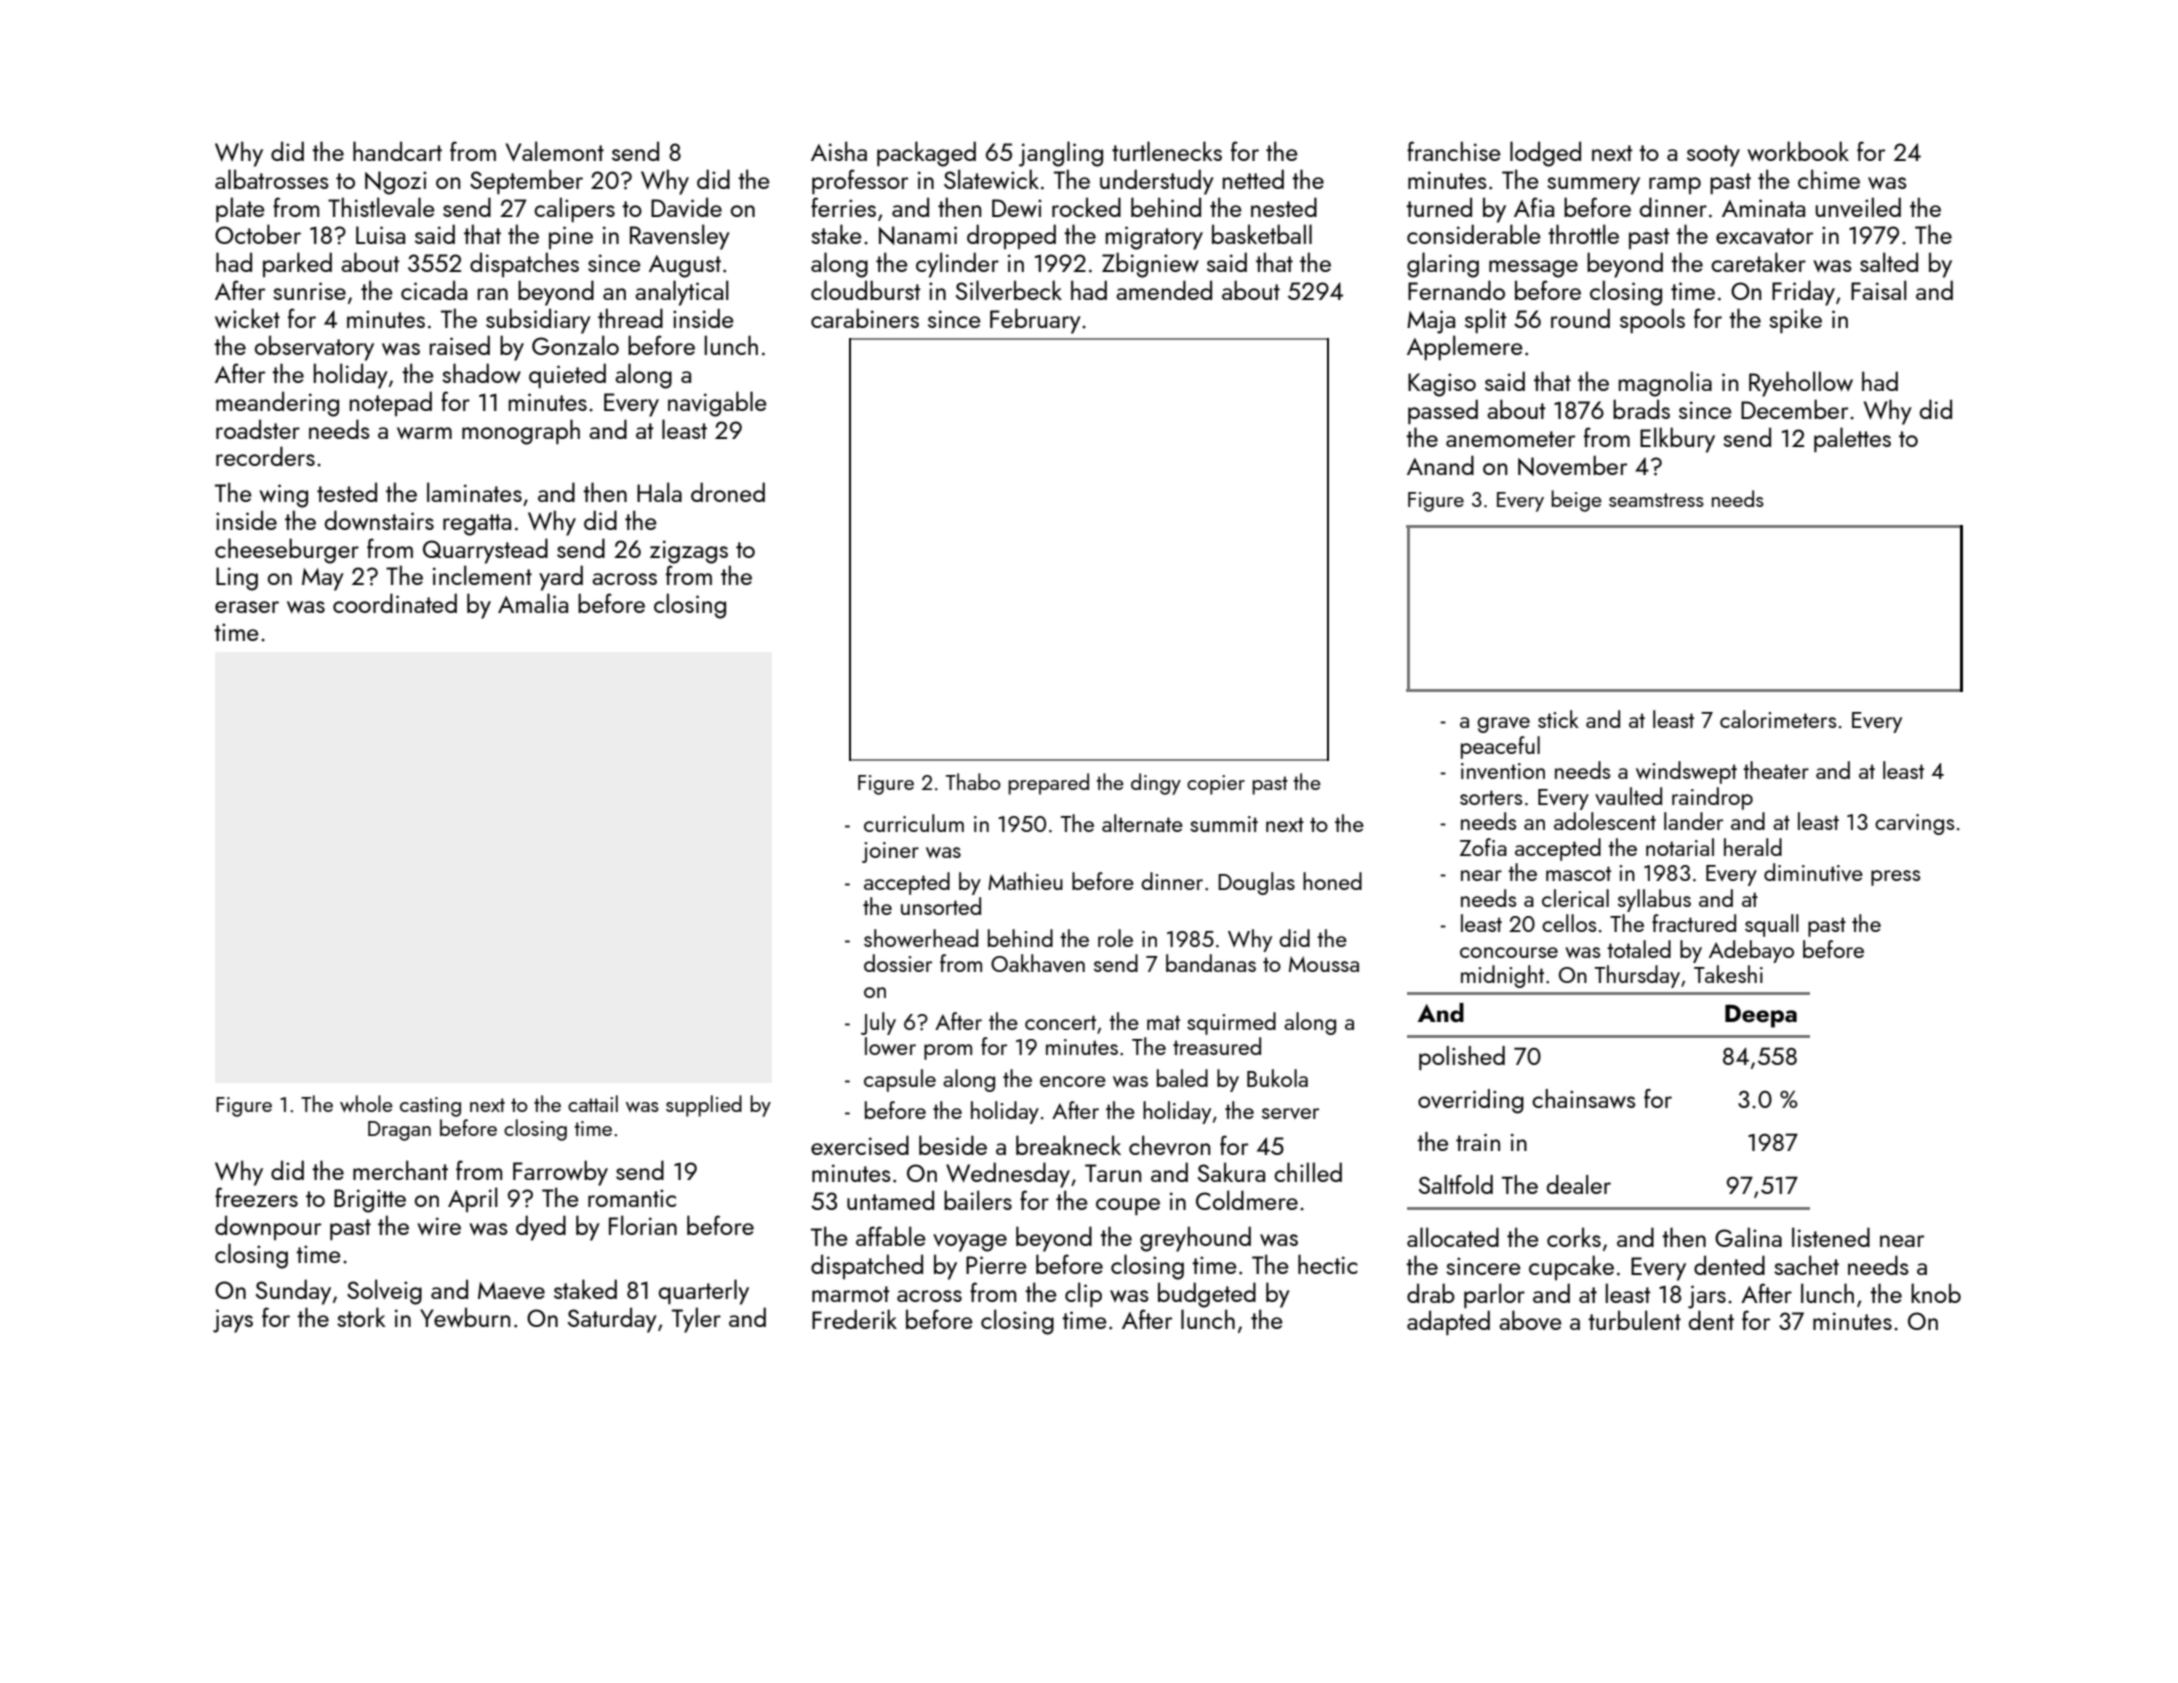 The image size is (2178, 1683). Describe the element at coordinates (397, 151) in the page. I see `handcart` at that location.
